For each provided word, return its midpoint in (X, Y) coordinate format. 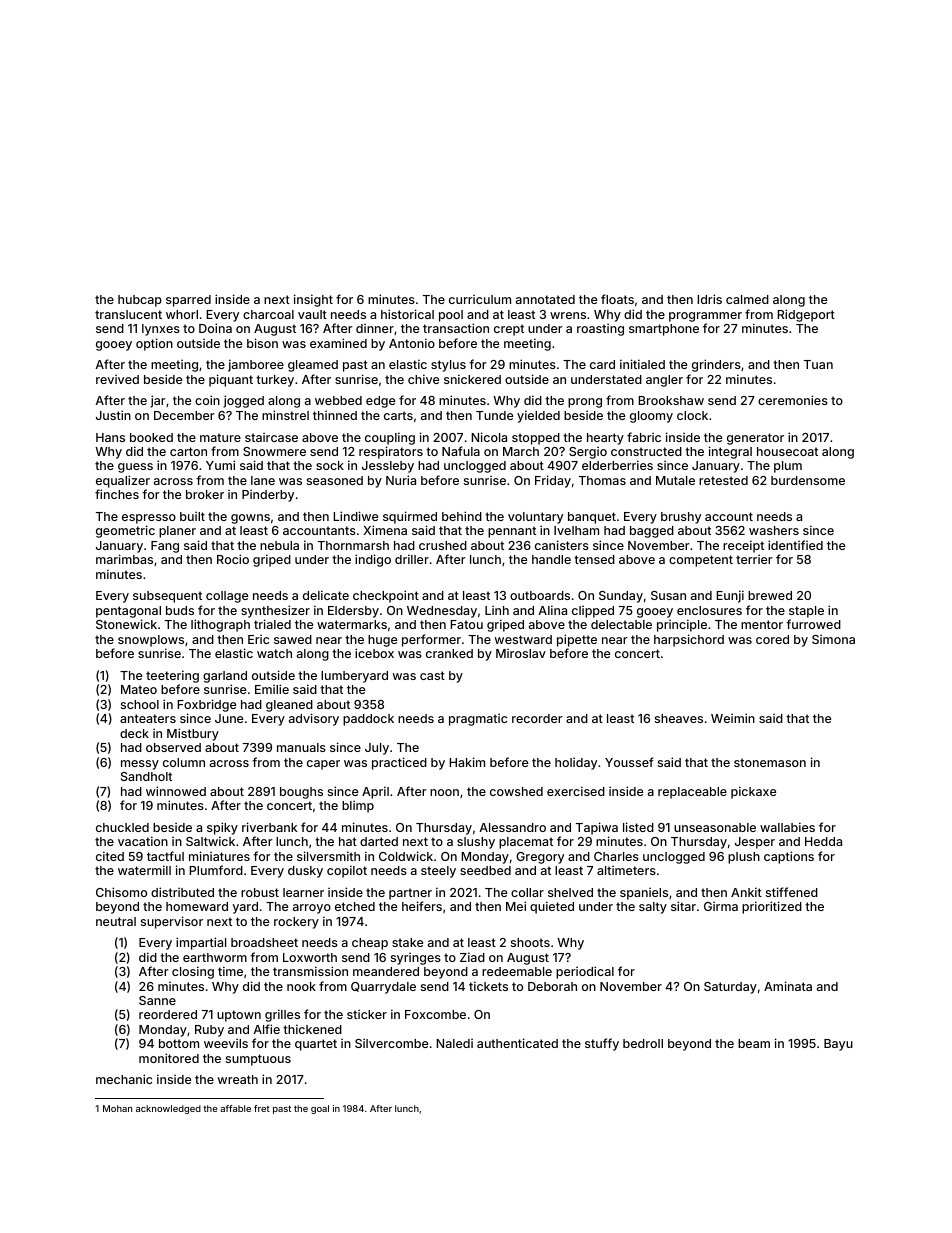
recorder (537, 718)
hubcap (140, 301)
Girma (721, 906)
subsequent (167, 597)
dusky (305, 872)
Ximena (385, 530)
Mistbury (193, 734)
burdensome (808, 480)
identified (795, 545)
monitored (169, 1058)
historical (407, 314)
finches (117, 494)
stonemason (770, 762)
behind (462, 516)
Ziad (472, 957)
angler (664, 381)
